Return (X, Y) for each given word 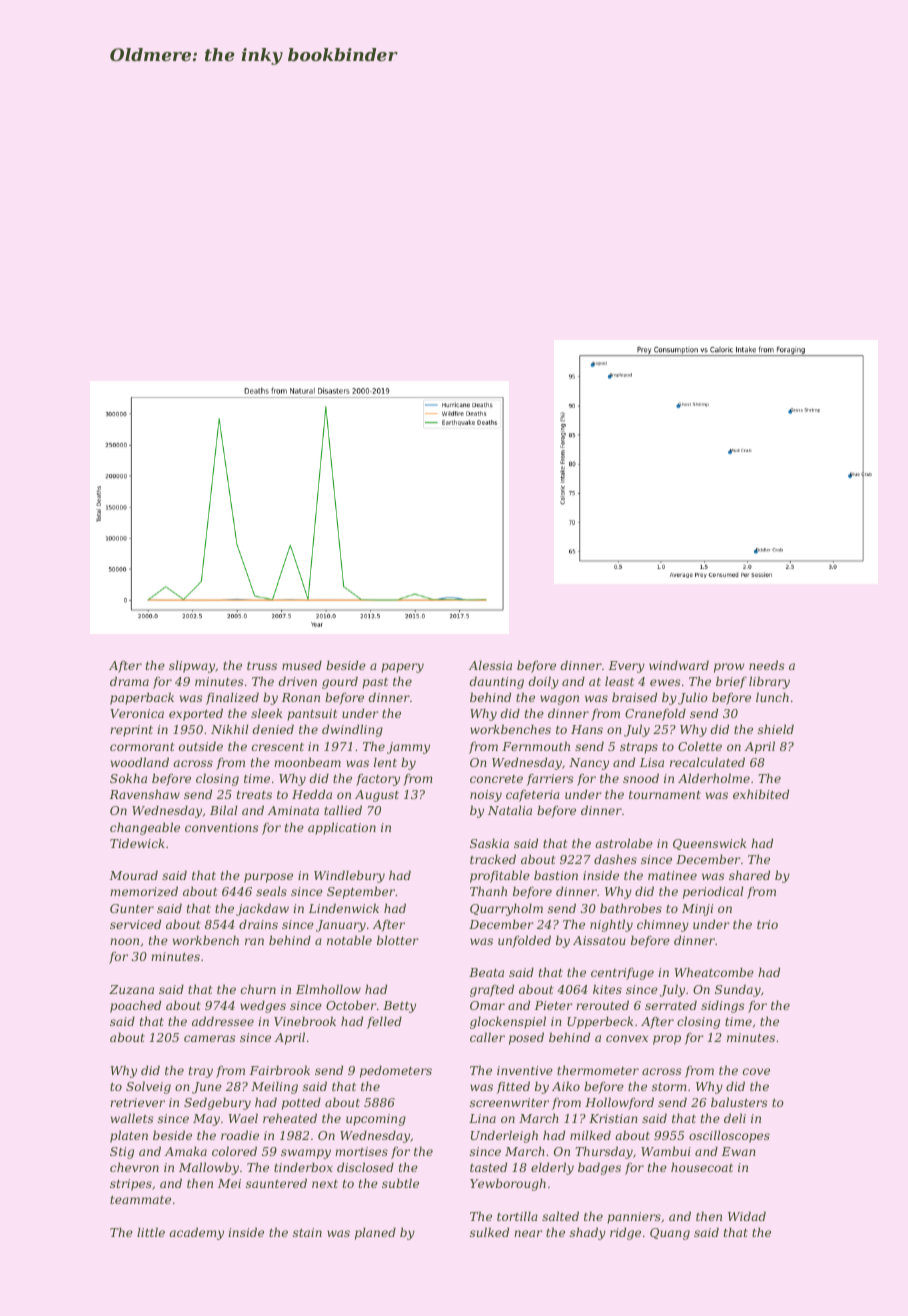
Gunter (132, 908)
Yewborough (508, 1184)
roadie (240, 1135)
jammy (408, 748)
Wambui (666, 1151)
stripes (131, 1185)
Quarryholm (506, 909)
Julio (692, 698)
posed (526, 1038)
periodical (713, 892)
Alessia (490, 665)
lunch (772, 697)
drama (129, 681)
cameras (209, 1038)
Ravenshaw (145, 794)
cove (756, 1071)
